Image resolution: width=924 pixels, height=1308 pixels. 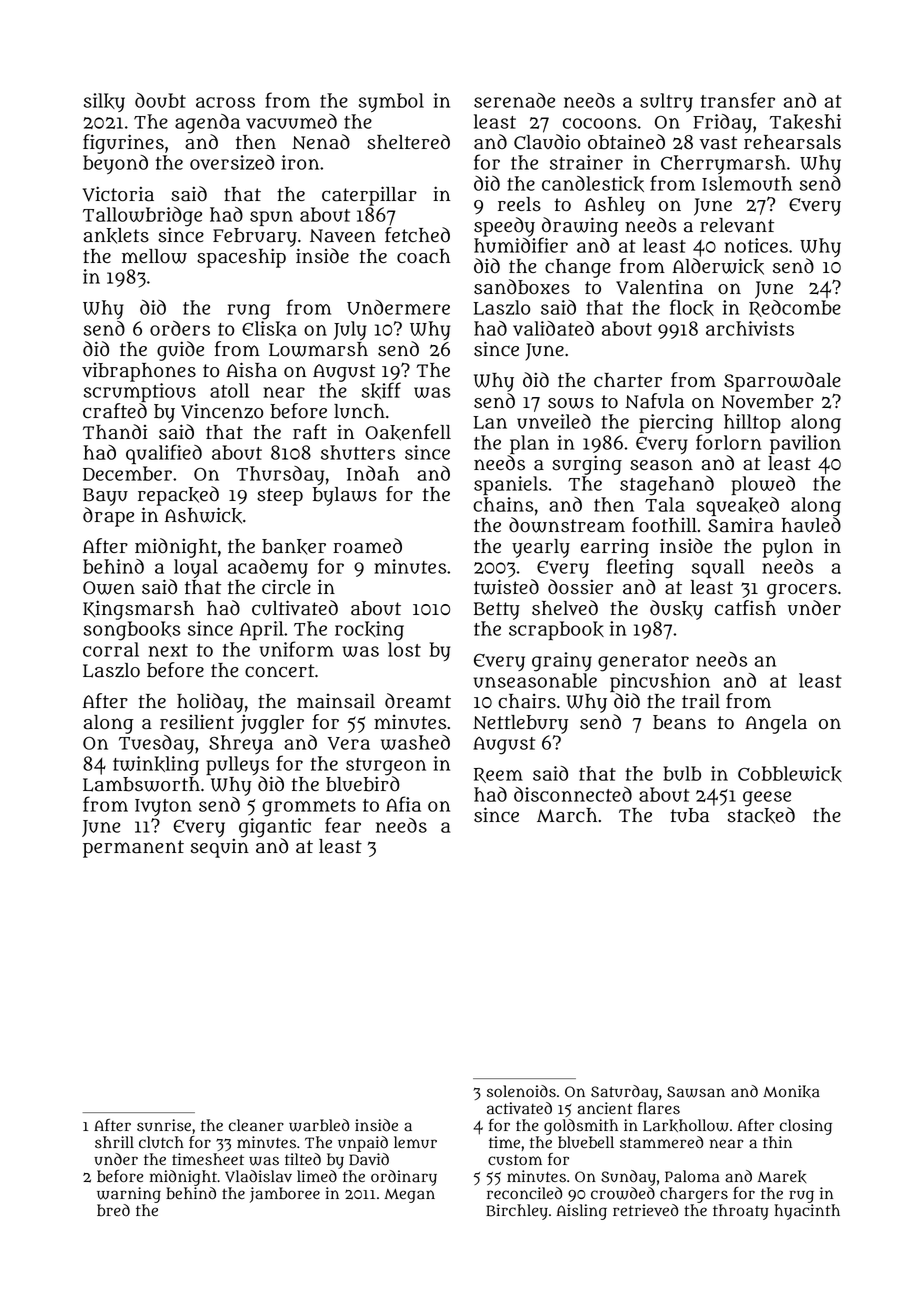 What do you see at coordinates (225, 102) in the screenshot?
I see `across` at bounding box center [225, 102].
